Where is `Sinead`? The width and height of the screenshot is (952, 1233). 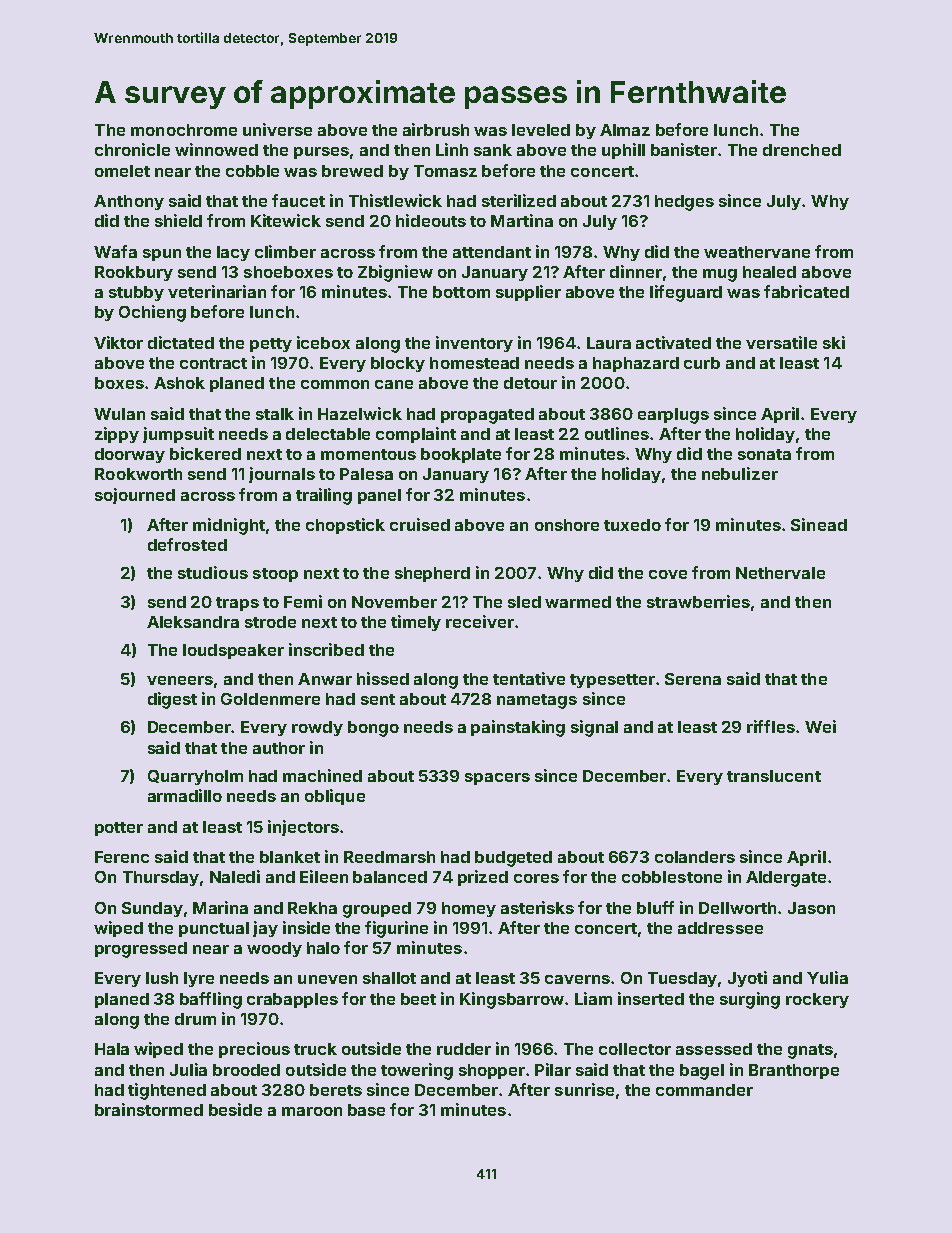 Sinead is located at coordinates (819, 524).
